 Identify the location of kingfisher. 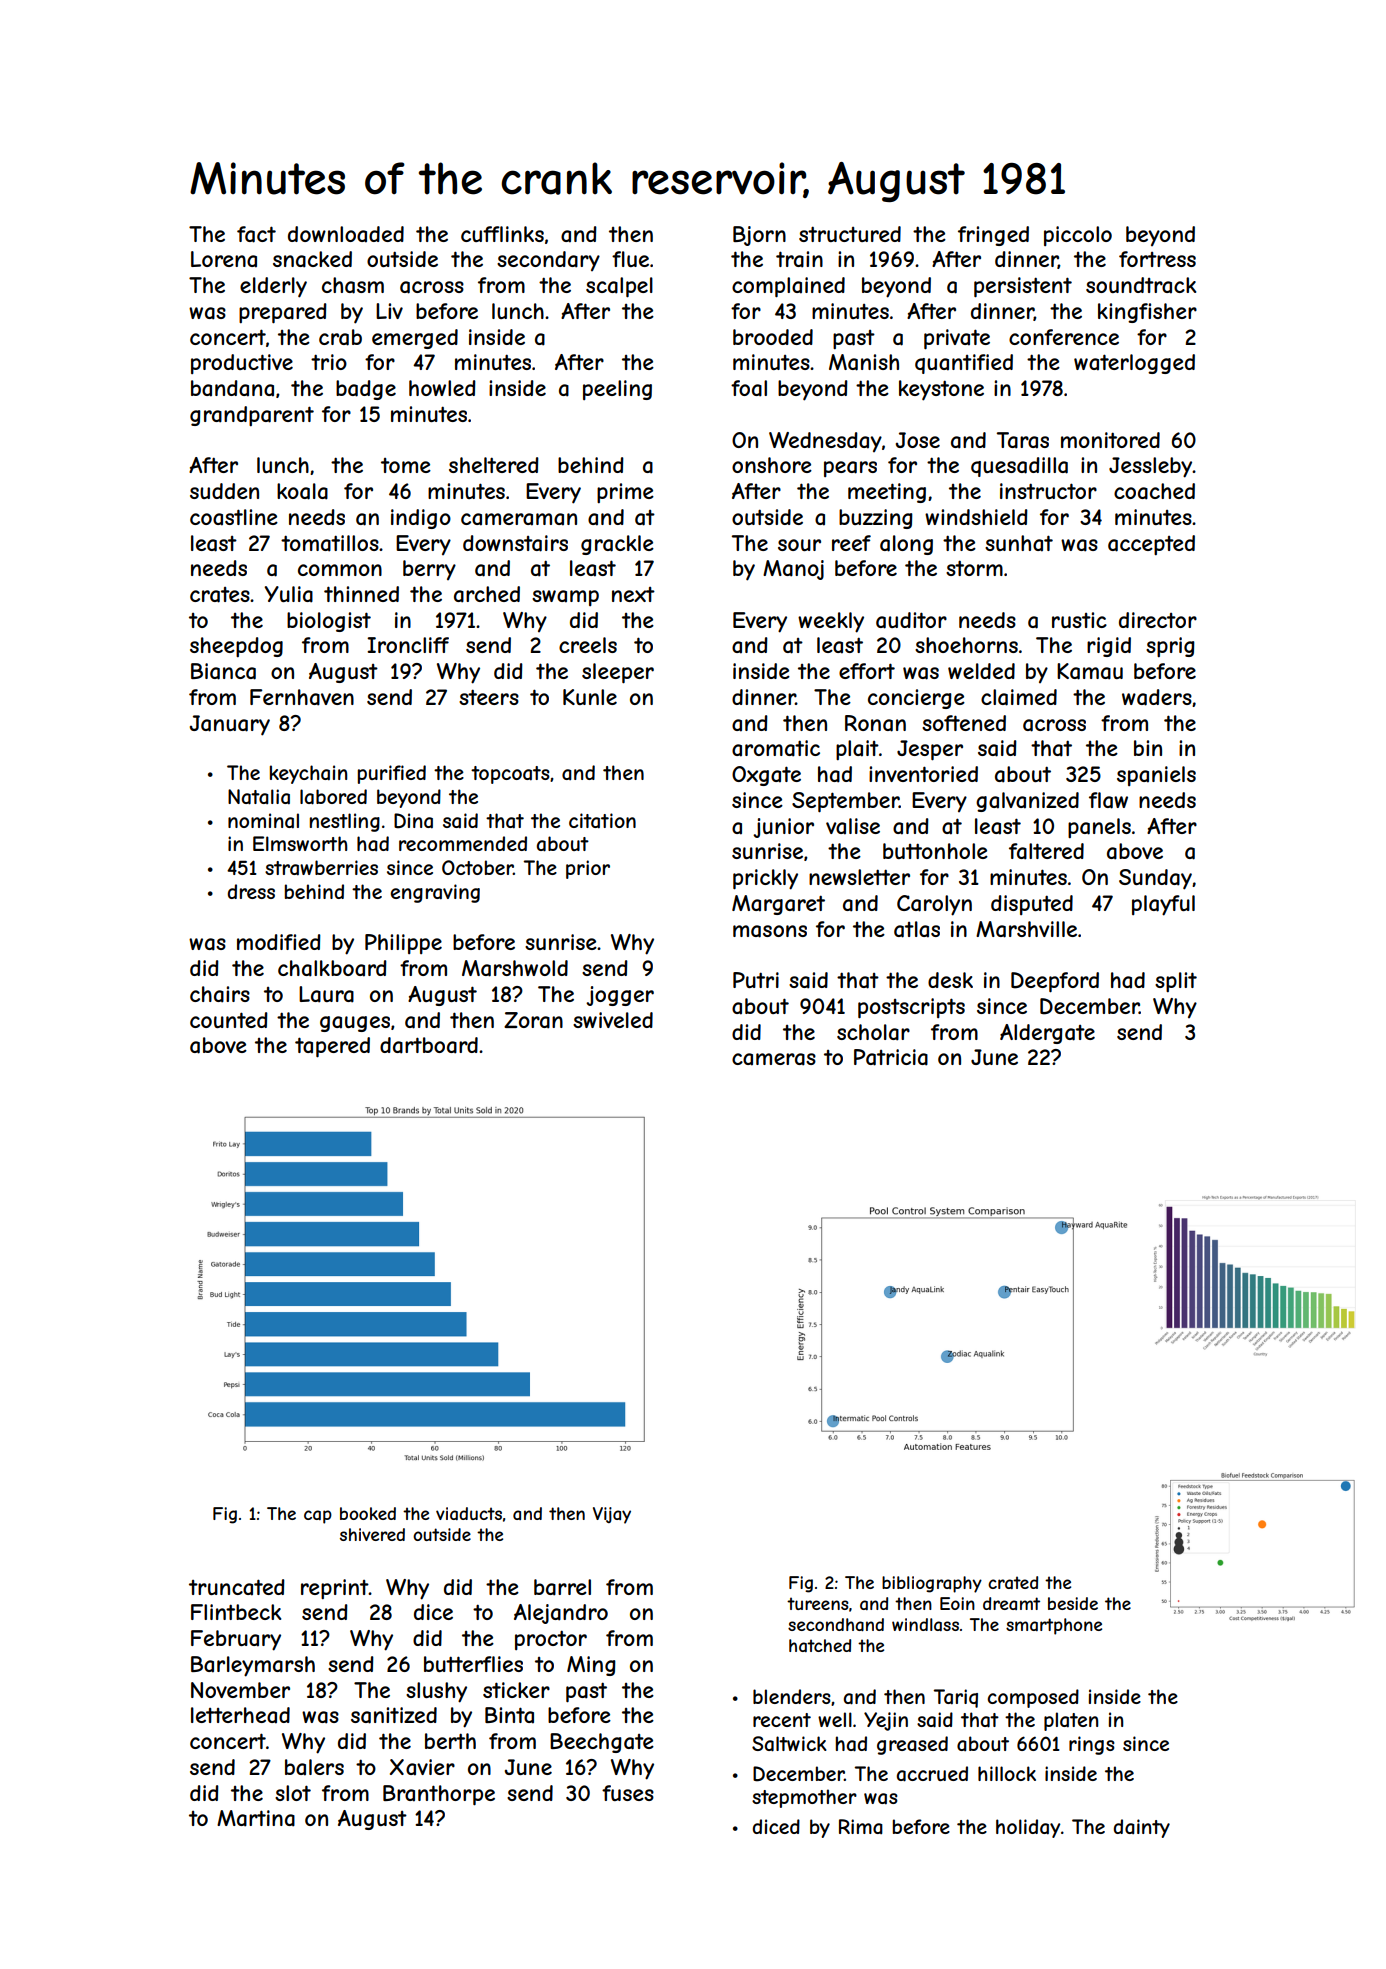
(1147, 313).
